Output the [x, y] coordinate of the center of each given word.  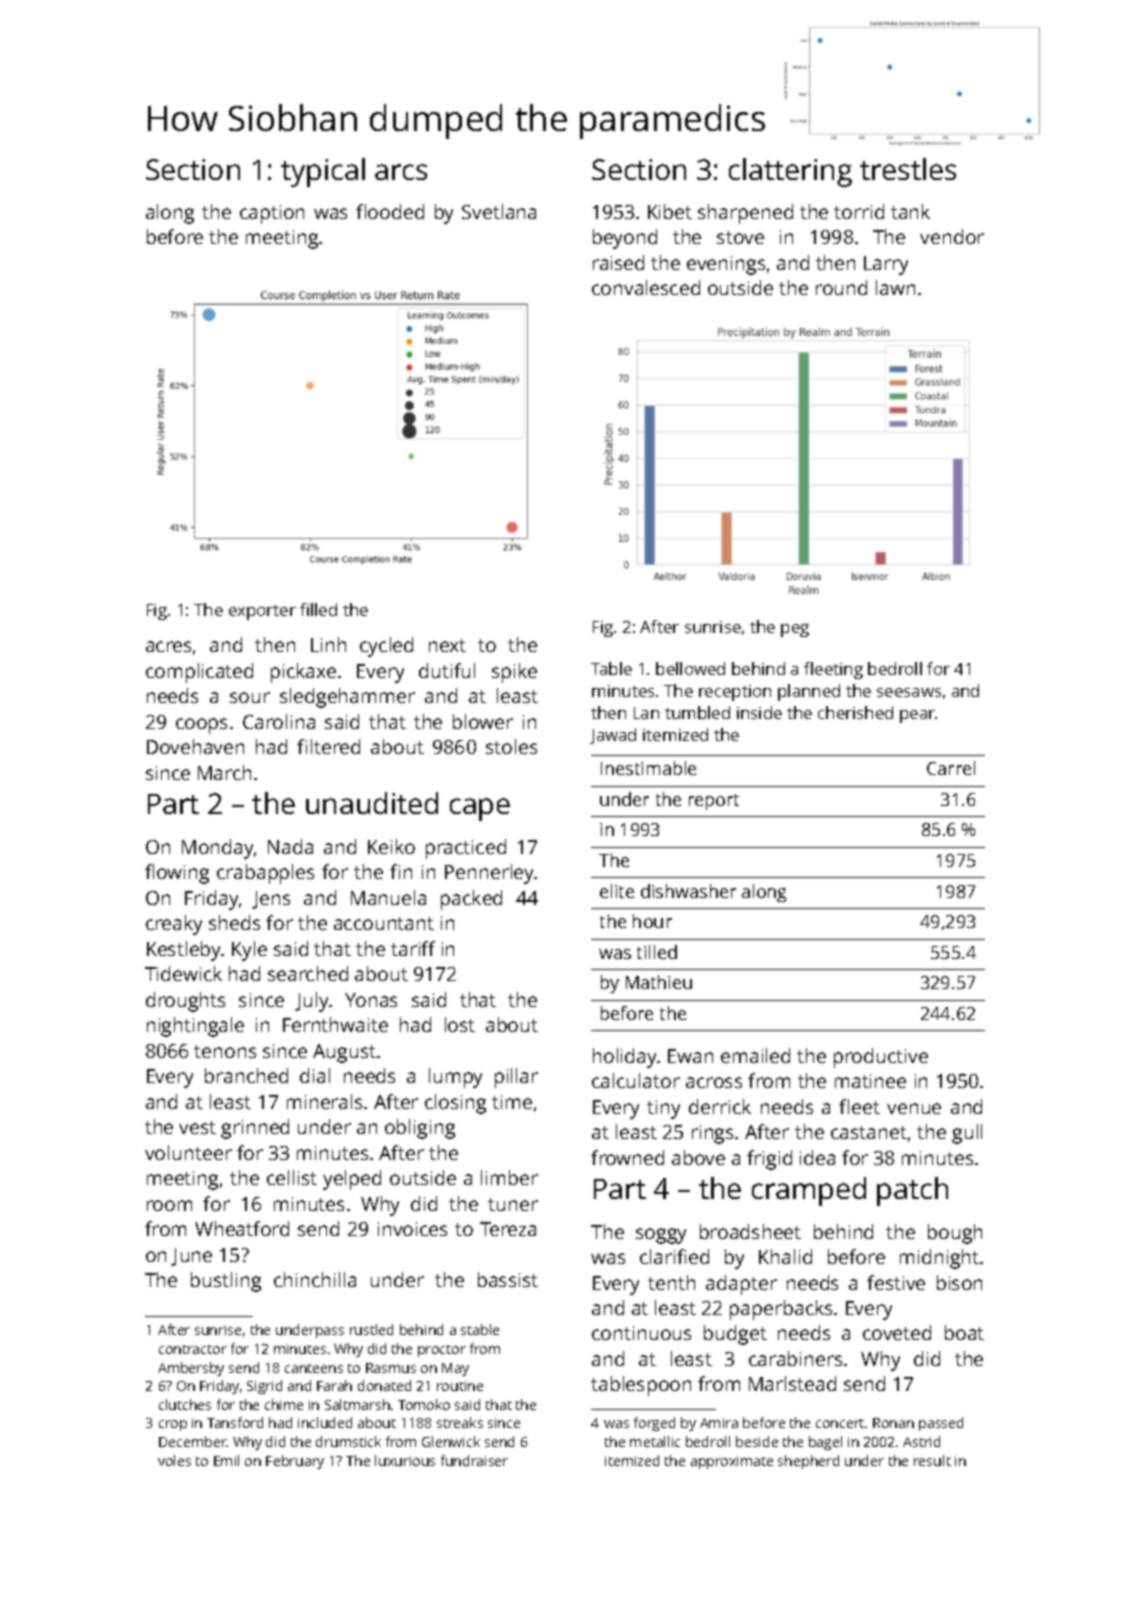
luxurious [405, 1460]
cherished [855, 712]
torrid [859, 211]
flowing [177, 874]
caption [272, 214]
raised [618, 262]
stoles [511, 746]
